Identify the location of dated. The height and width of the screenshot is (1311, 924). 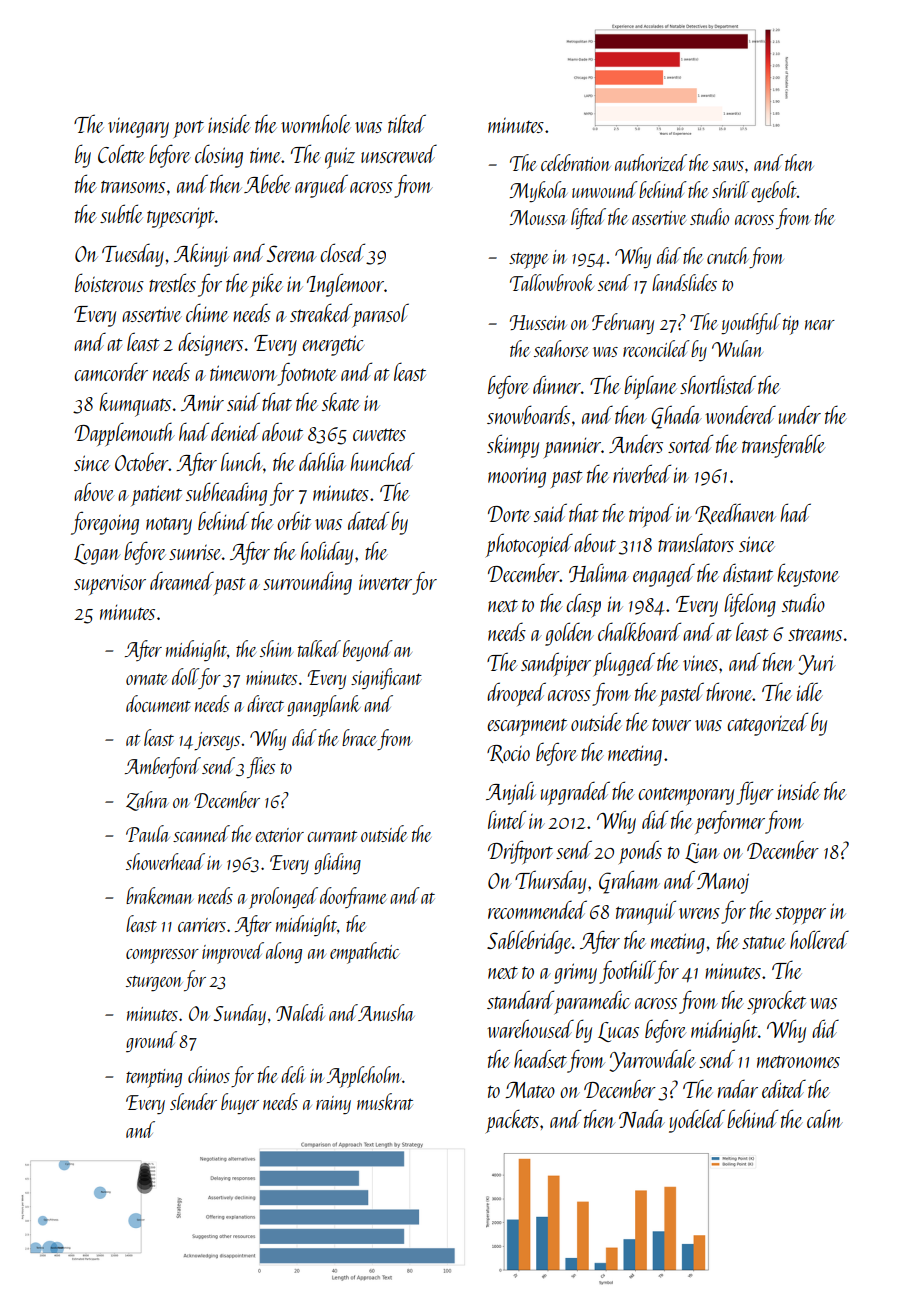
(368, 520).
